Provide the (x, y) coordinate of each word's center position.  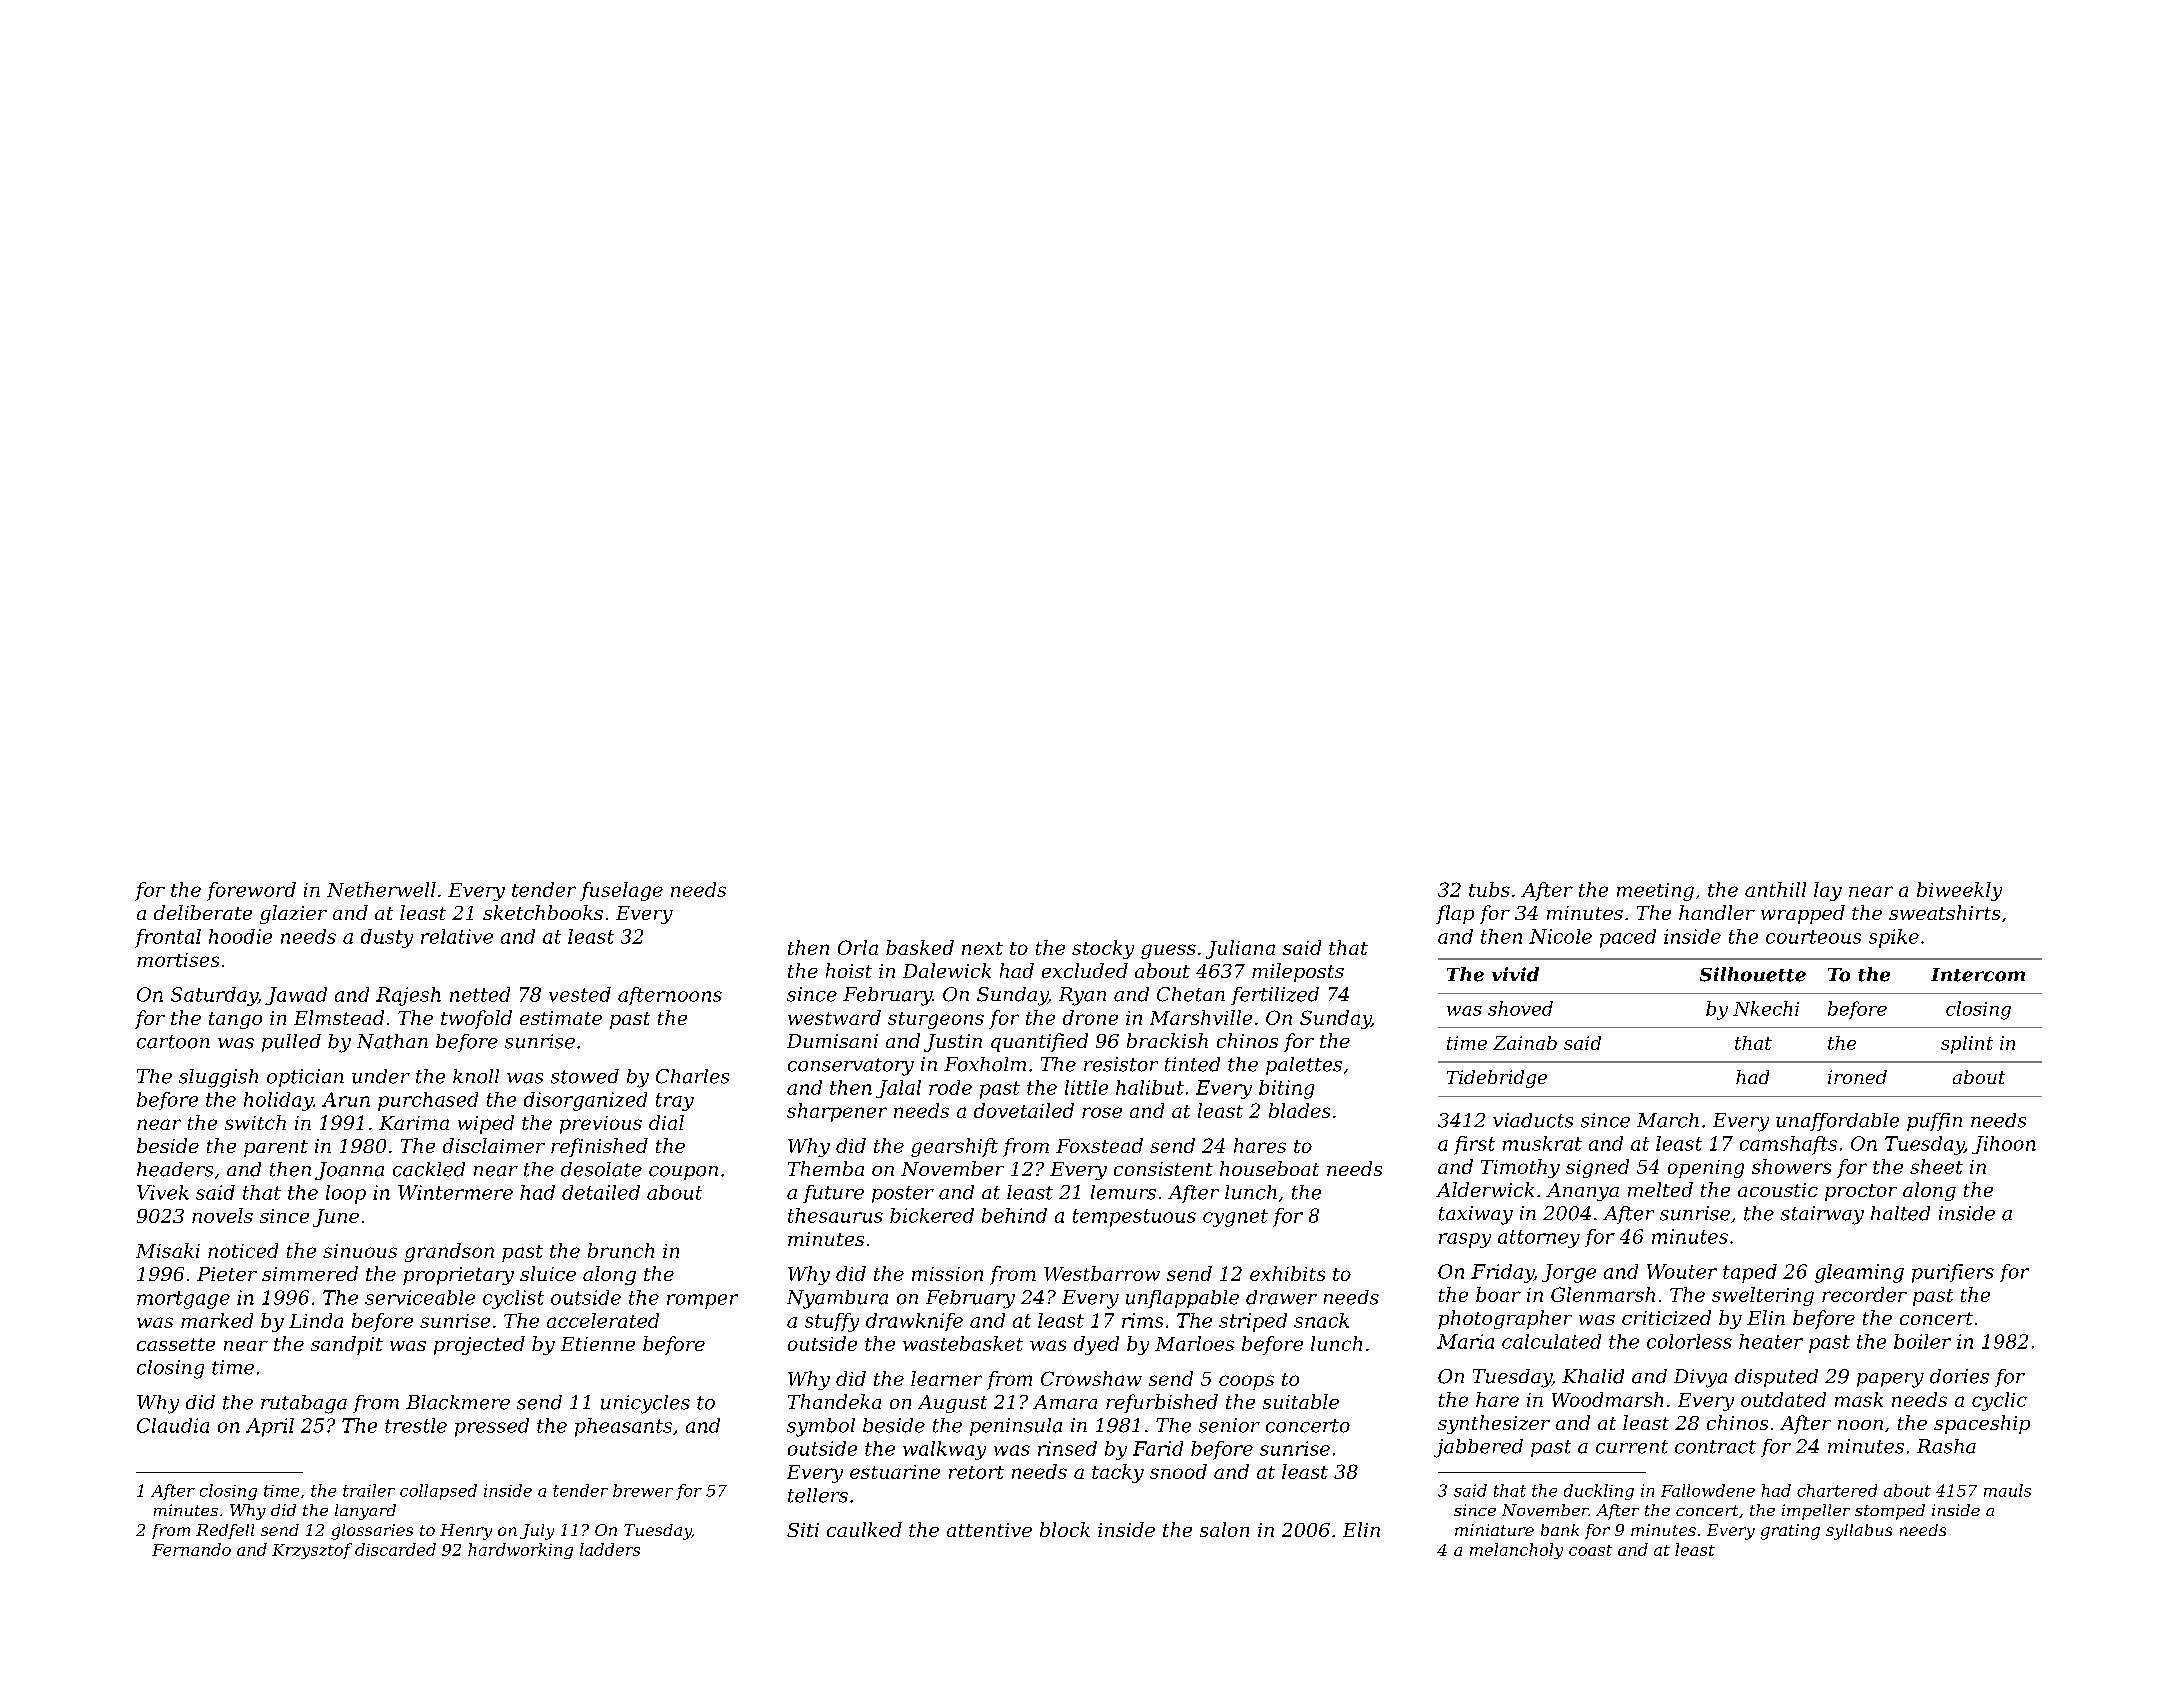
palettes (1304, 1066)
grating (1790, 1532)
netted (480, 994)
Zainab (1525, 1043)
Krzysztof (312, 1551)
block (1065, 1529)
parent (276, 1148)
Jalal (898, 1089)
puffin (1934, 1122)
